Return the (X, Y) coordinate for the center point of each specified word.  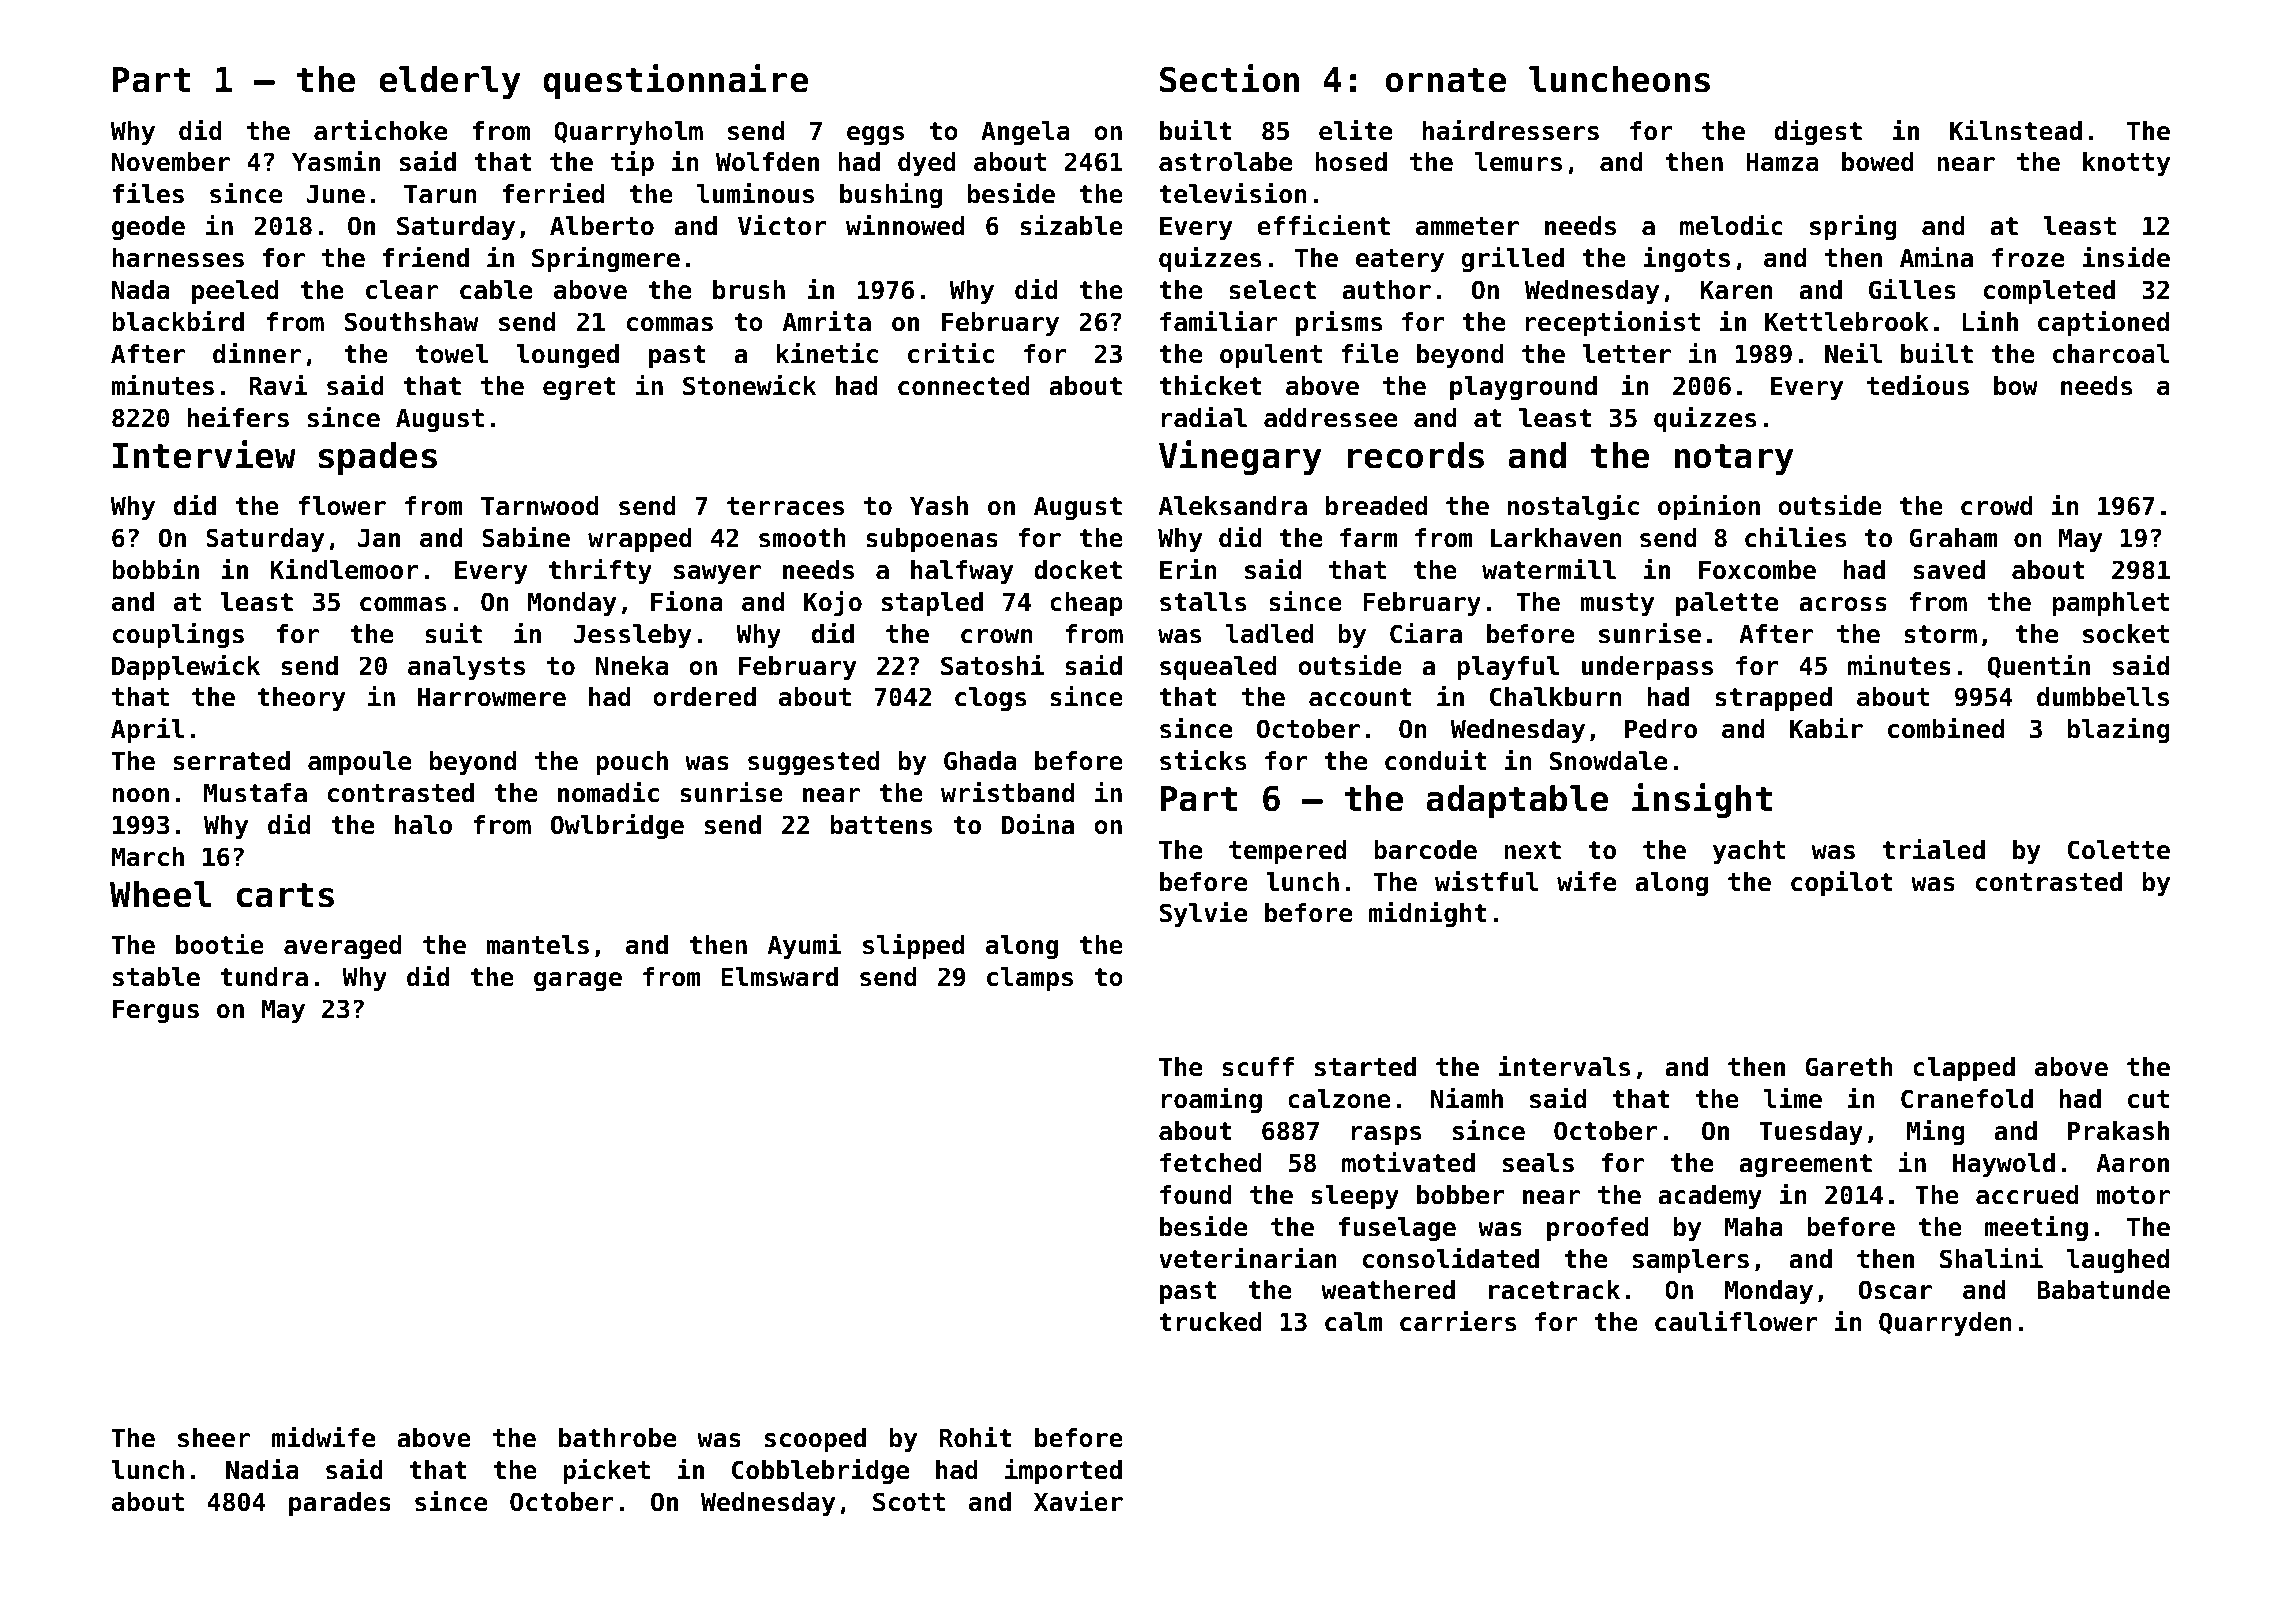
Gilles (1912, 289)
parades (340, 1504)
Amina (1936, 257)
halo (423, 825)
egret (579, 388)
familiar (1219, 321)
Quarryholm (628, 133)
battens (881, 825)
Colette (2119, 850)
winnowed (905, 225)
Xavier (1078, 1501)
